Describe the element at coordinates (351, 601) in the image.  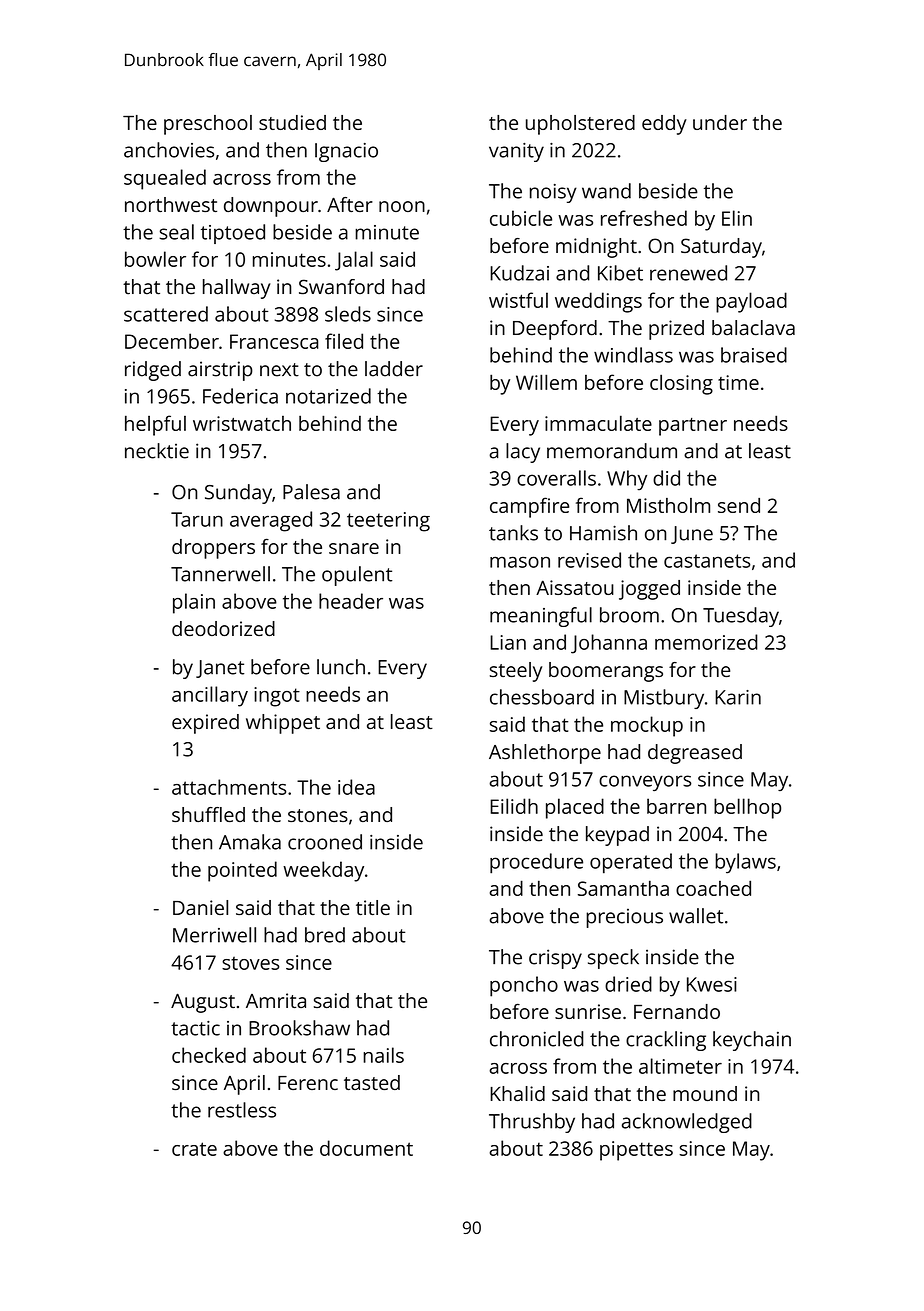
I see `header` at that location.
